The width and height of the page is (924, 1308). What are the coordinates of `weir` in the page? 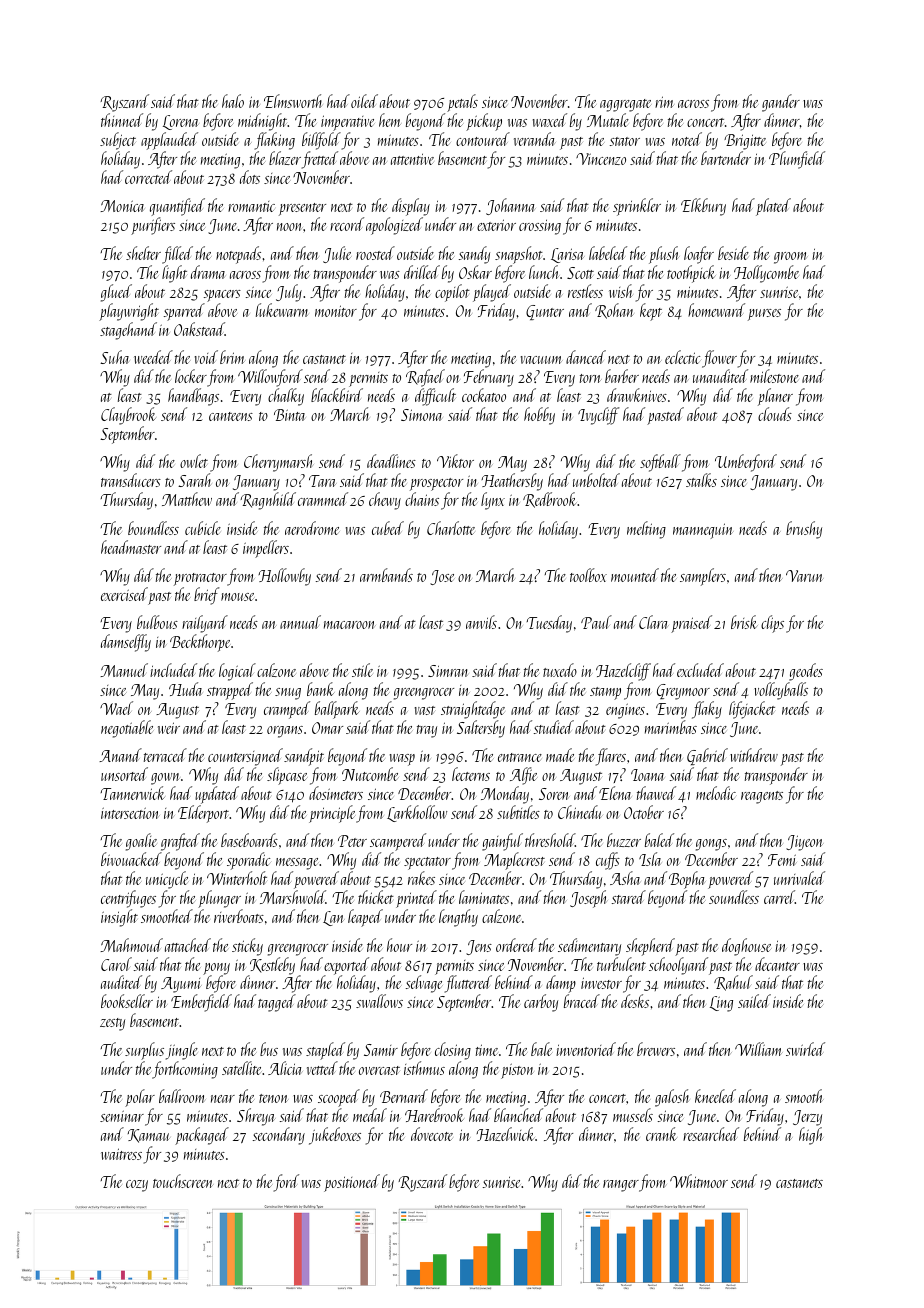 It's located at (169, 728).
